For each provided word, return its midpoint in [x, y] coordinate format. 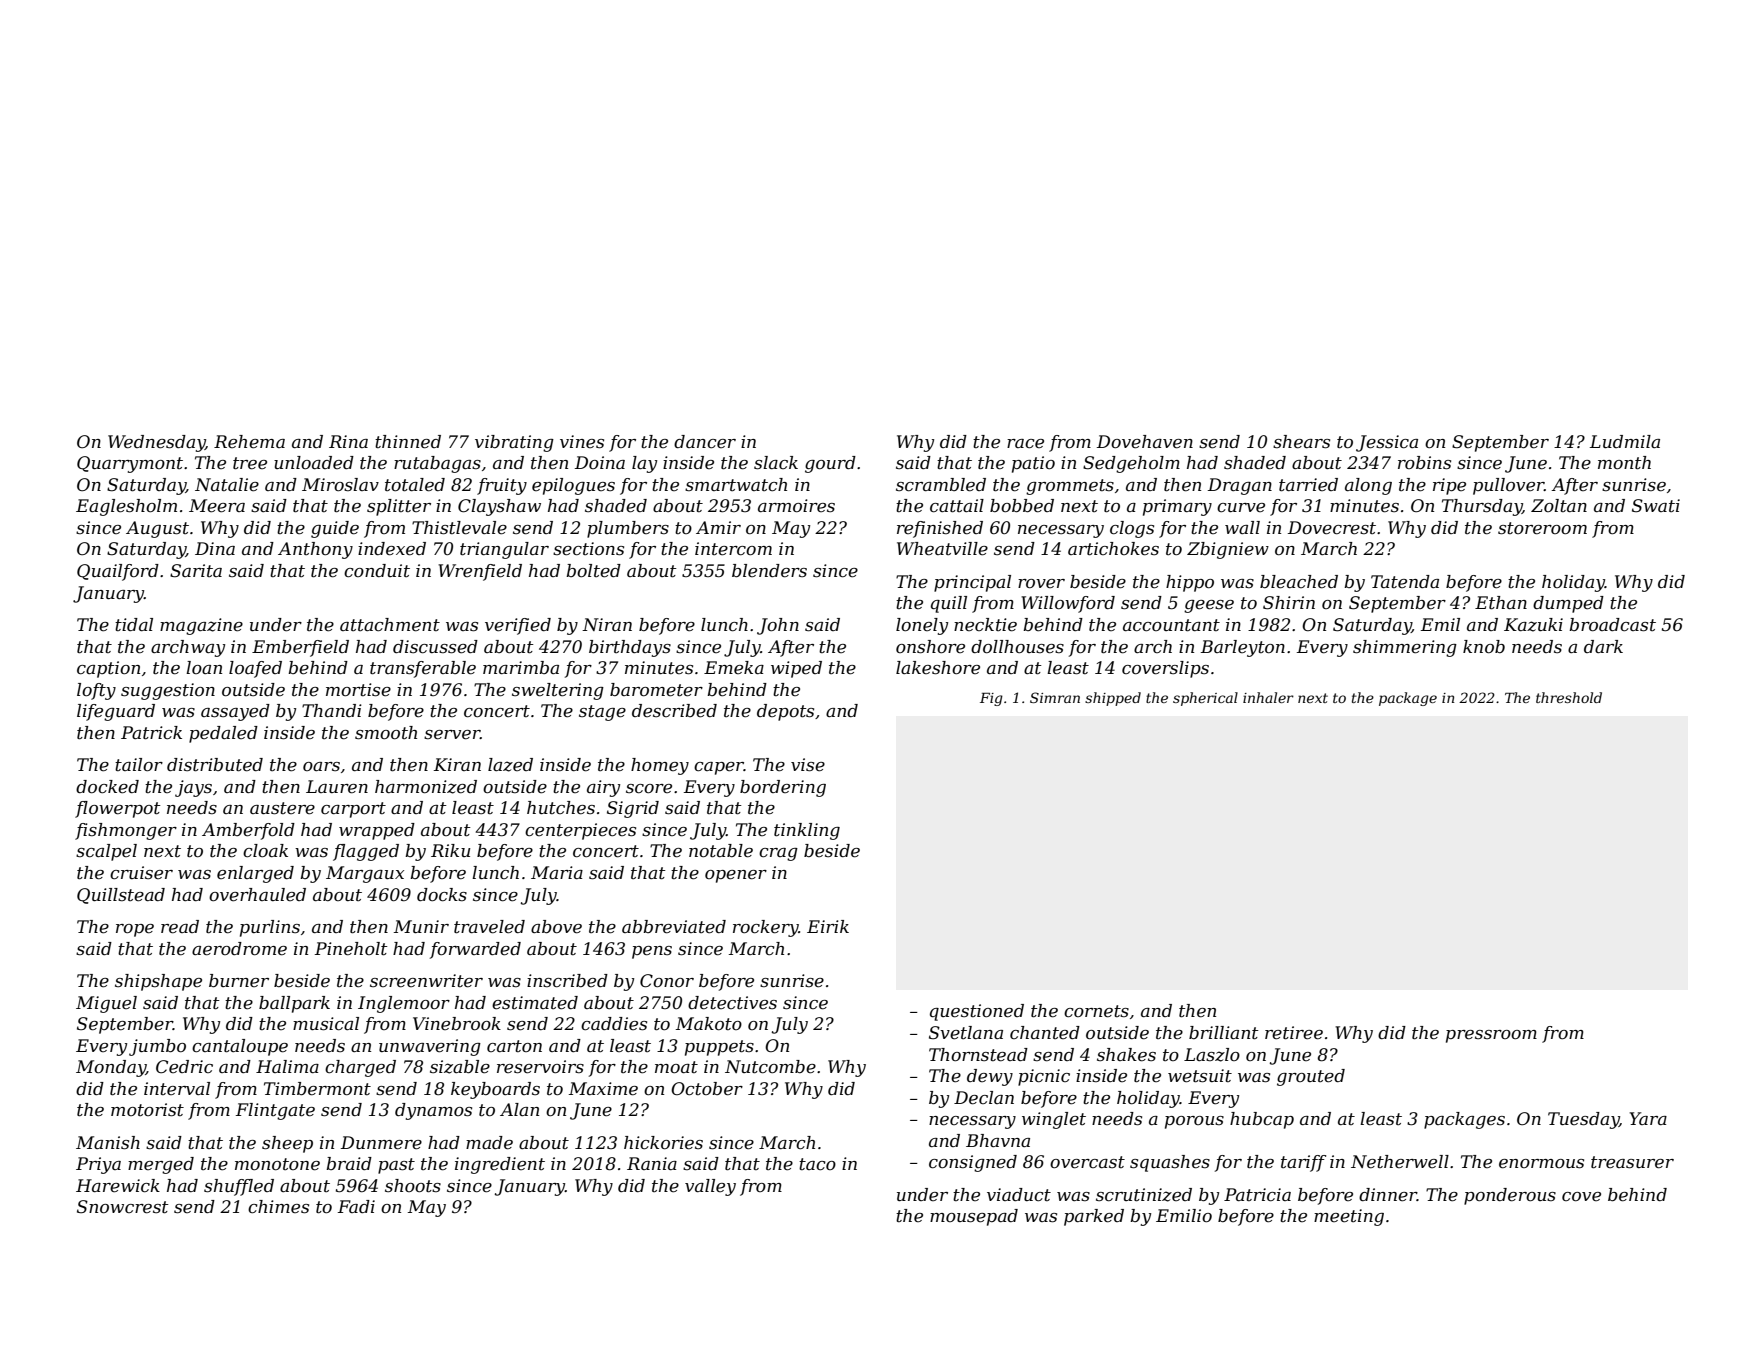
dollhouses [1017, 647]
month [1624, 463]
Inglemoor [404, 1004]
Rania [652, 1163]
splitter [399, 507]
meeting [1349, 1217]
